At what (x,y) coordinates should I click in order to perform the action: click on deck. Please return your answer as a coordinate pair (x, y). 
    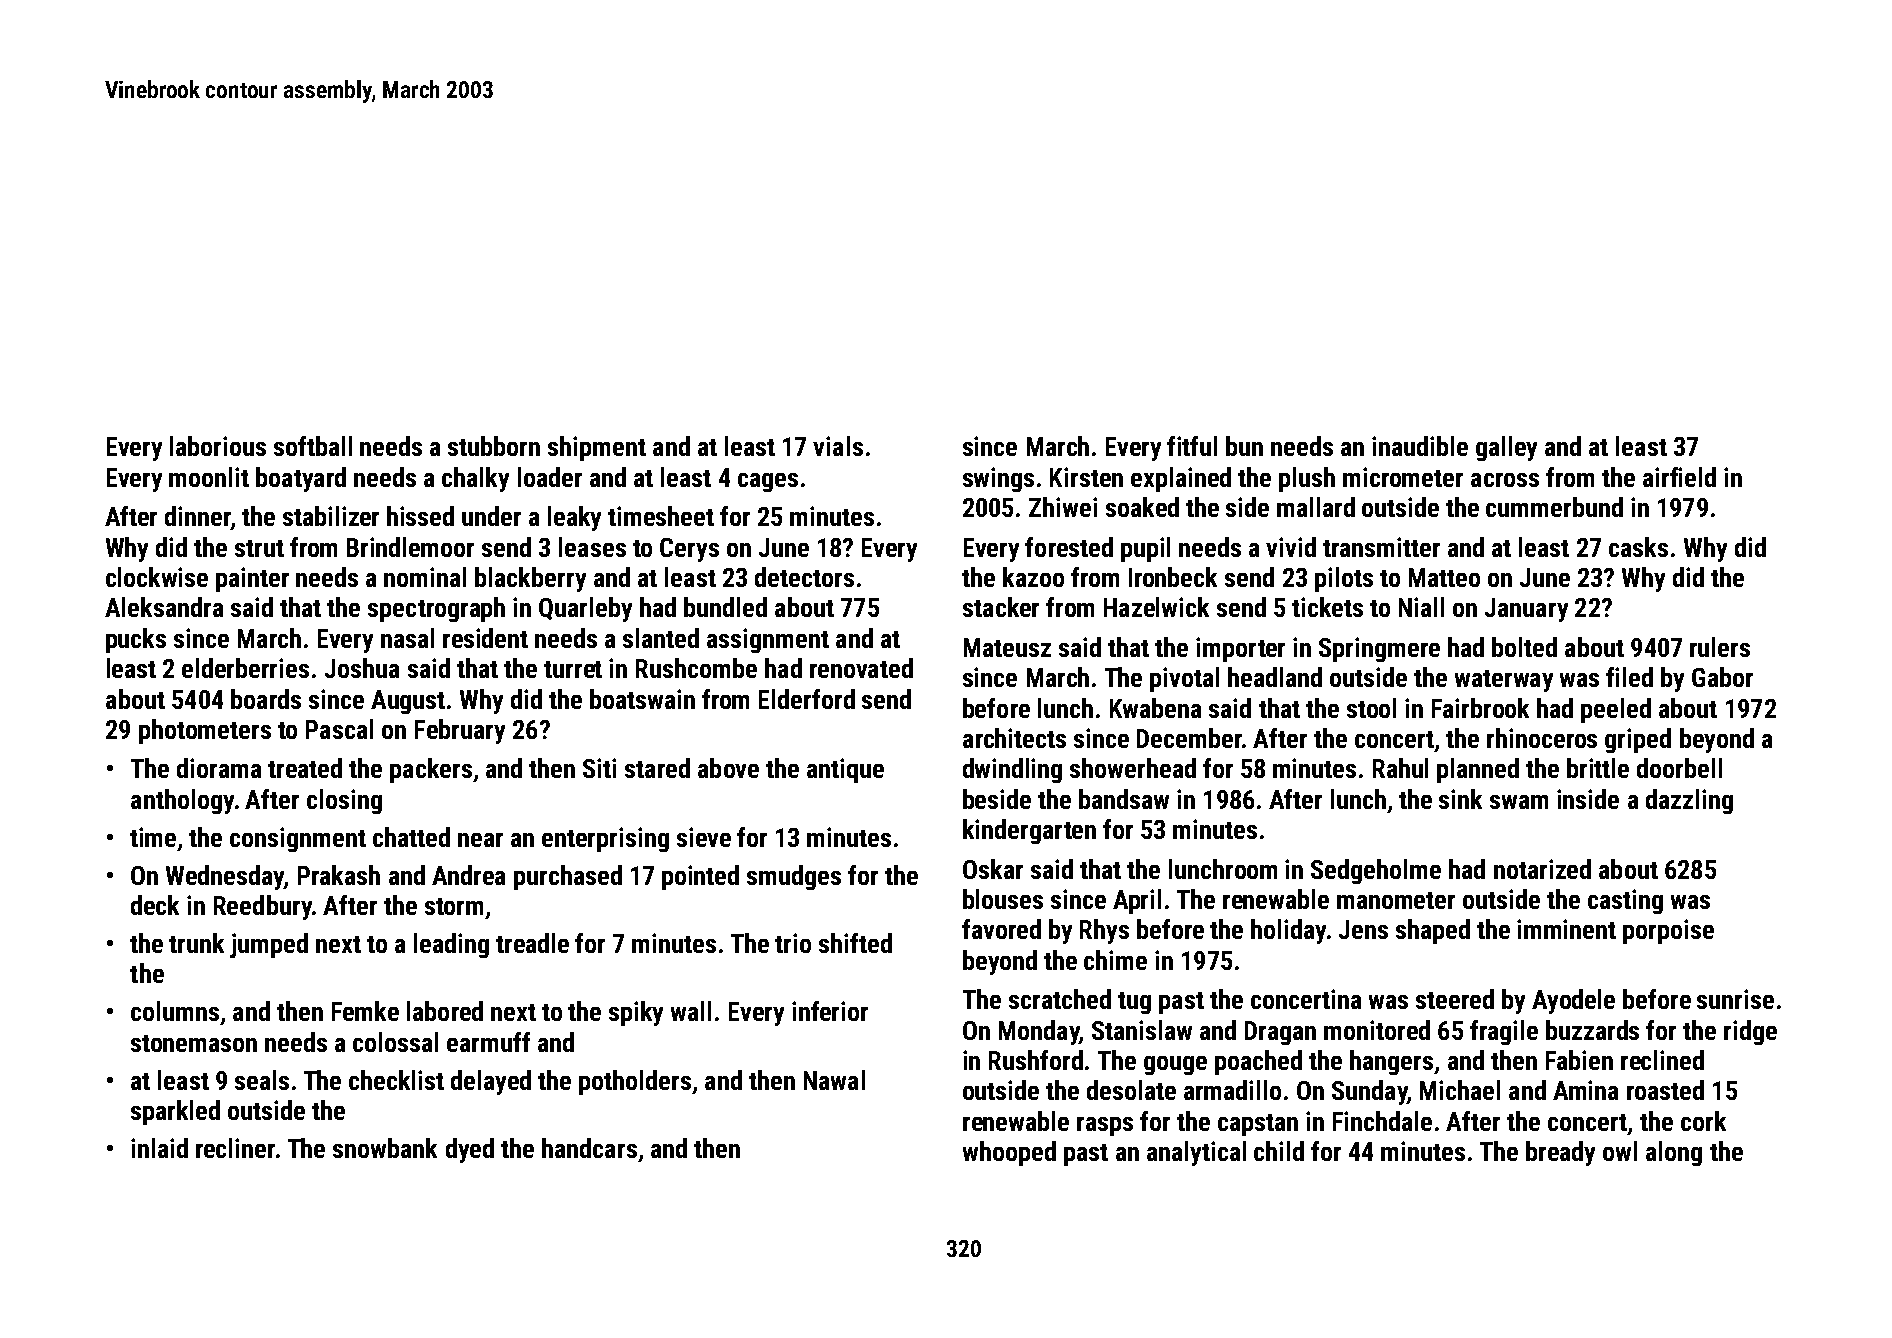
    Looking at the image, I should click on (155, 905).
